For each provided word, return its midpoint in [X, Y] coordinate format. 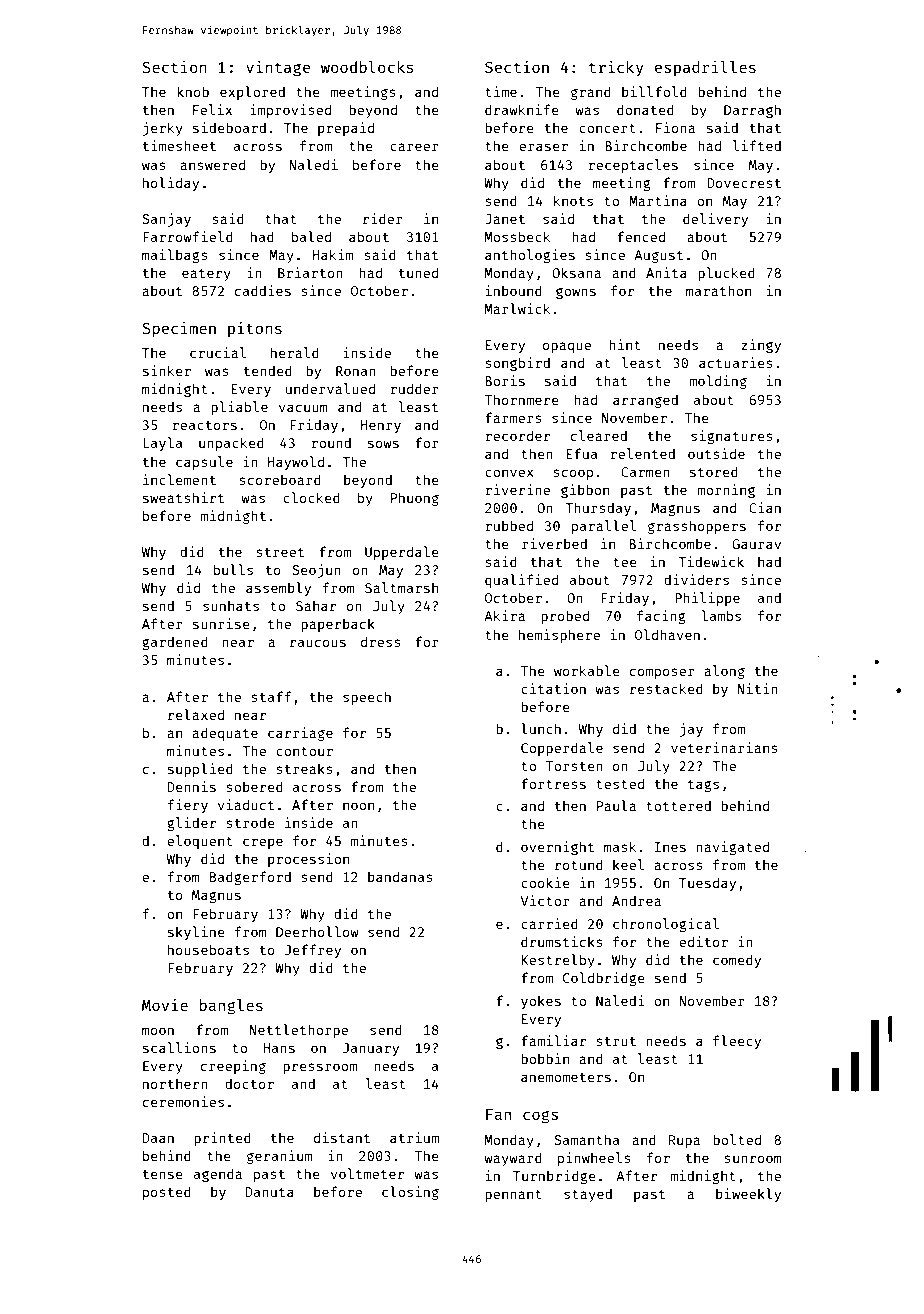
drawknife [522, 109]
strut [616, 1041]
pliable [239, 408]
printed [222, 1139]
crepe [263, 843]
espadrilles [705, 68]
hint [625, 344]
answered [212, 164]
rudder [414, 388]
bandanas [400, 876]
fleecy [737, 1042]
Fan [498, 1114]
